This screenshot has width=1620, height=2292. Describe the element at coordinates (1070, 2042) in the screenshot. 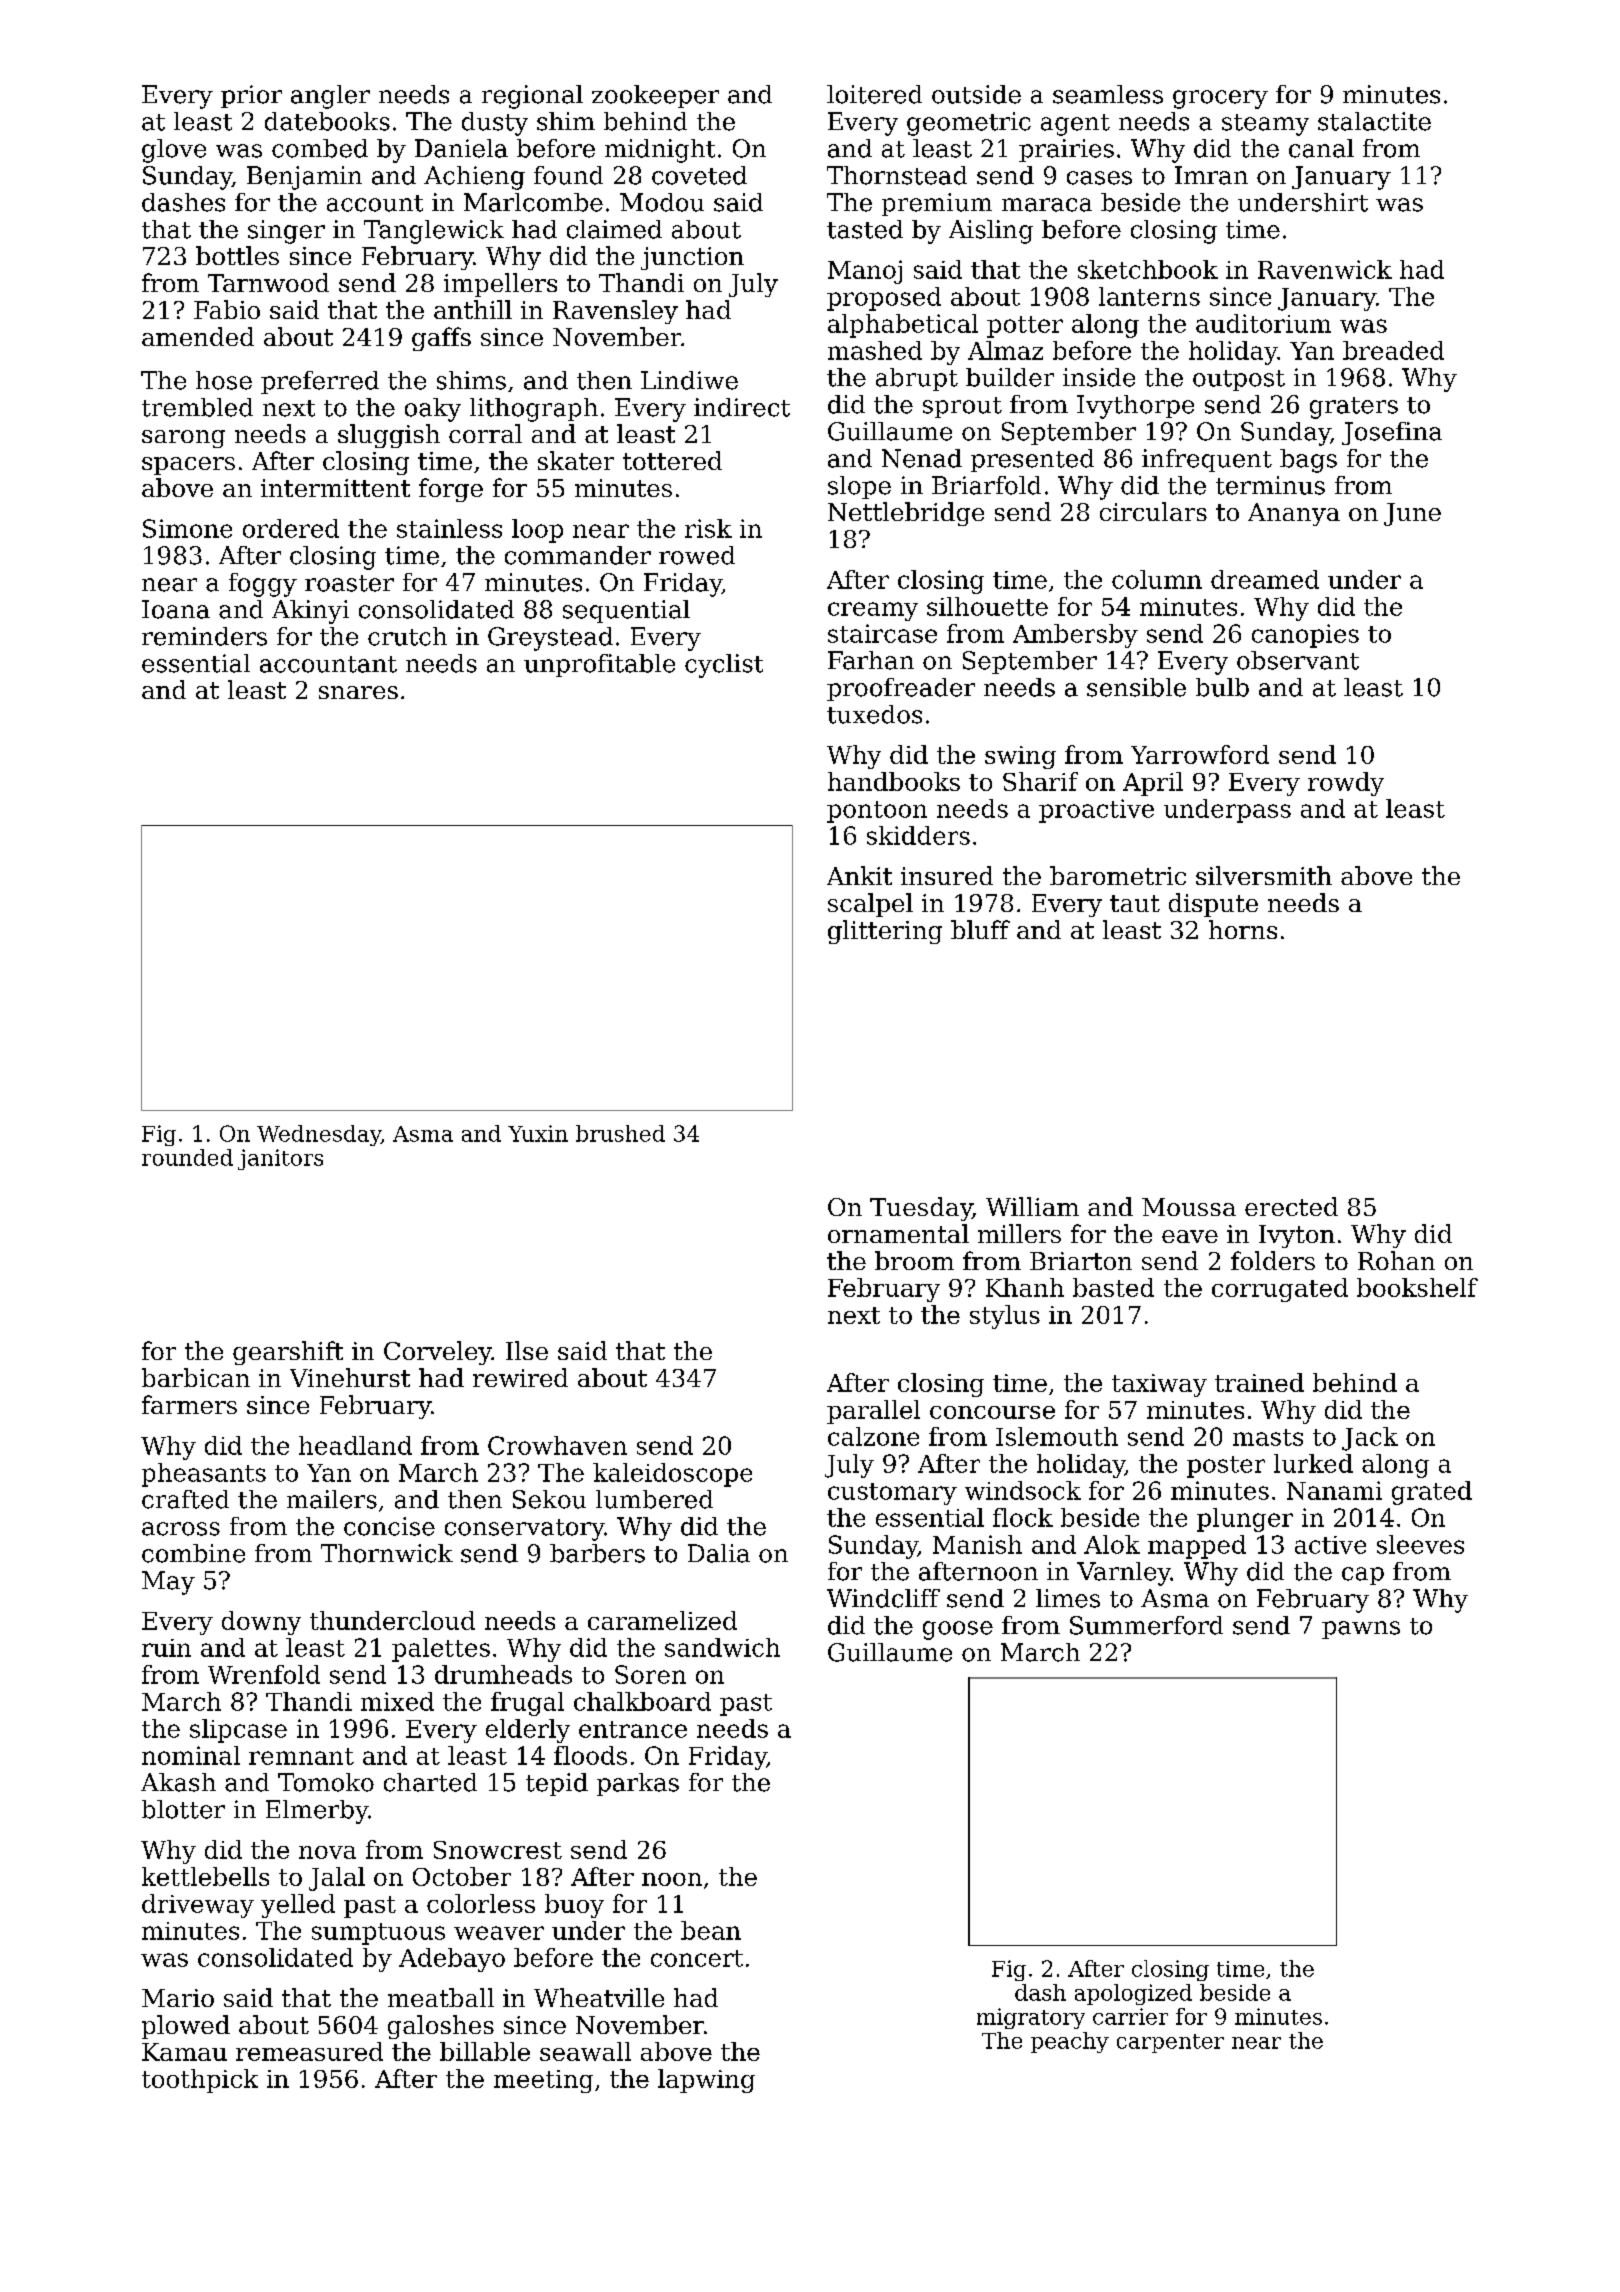

I see `peachy` at that location.
